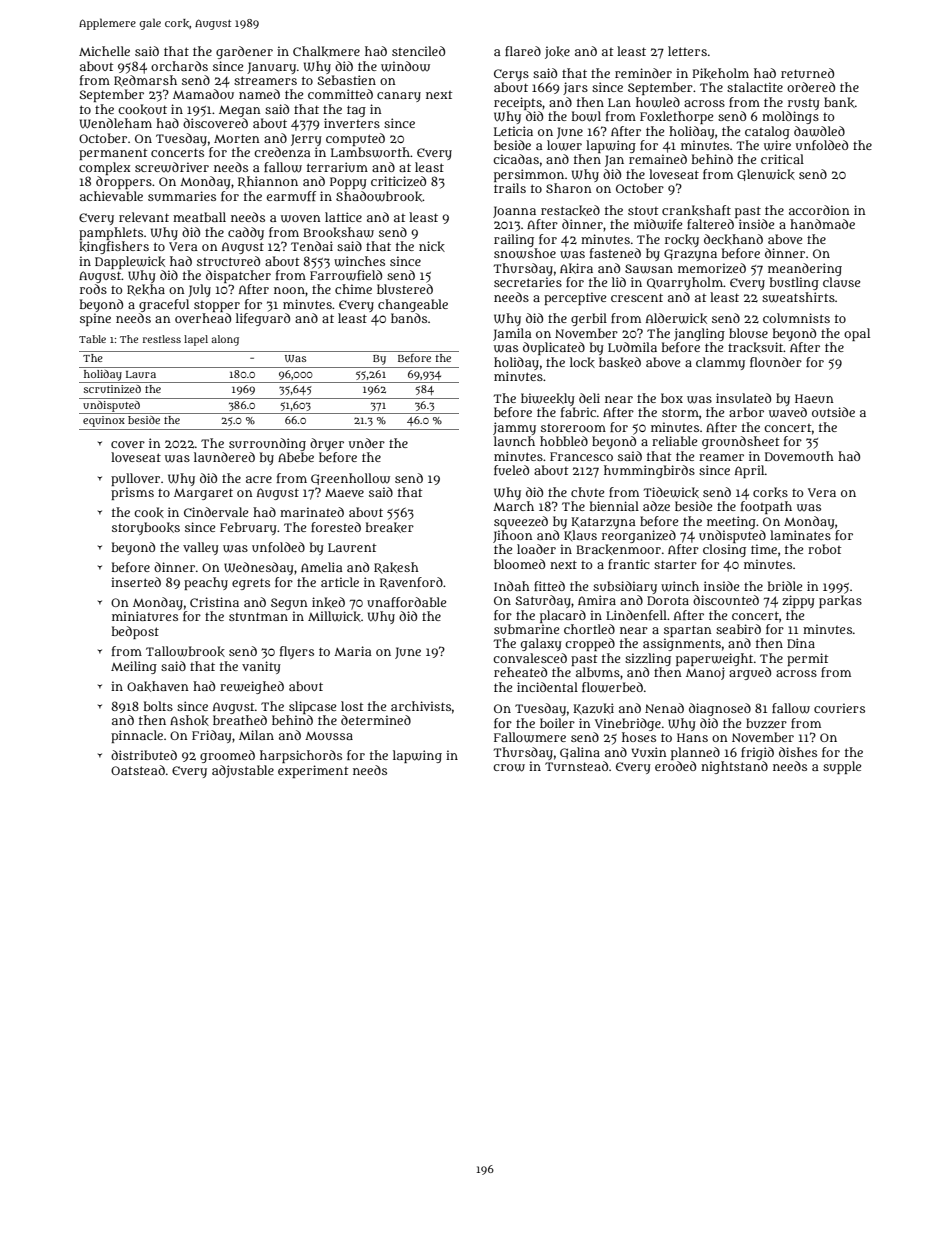  What do you see at coordinates (514, 441) in the page?
I see `launch` at bounding box center [514, 441].
